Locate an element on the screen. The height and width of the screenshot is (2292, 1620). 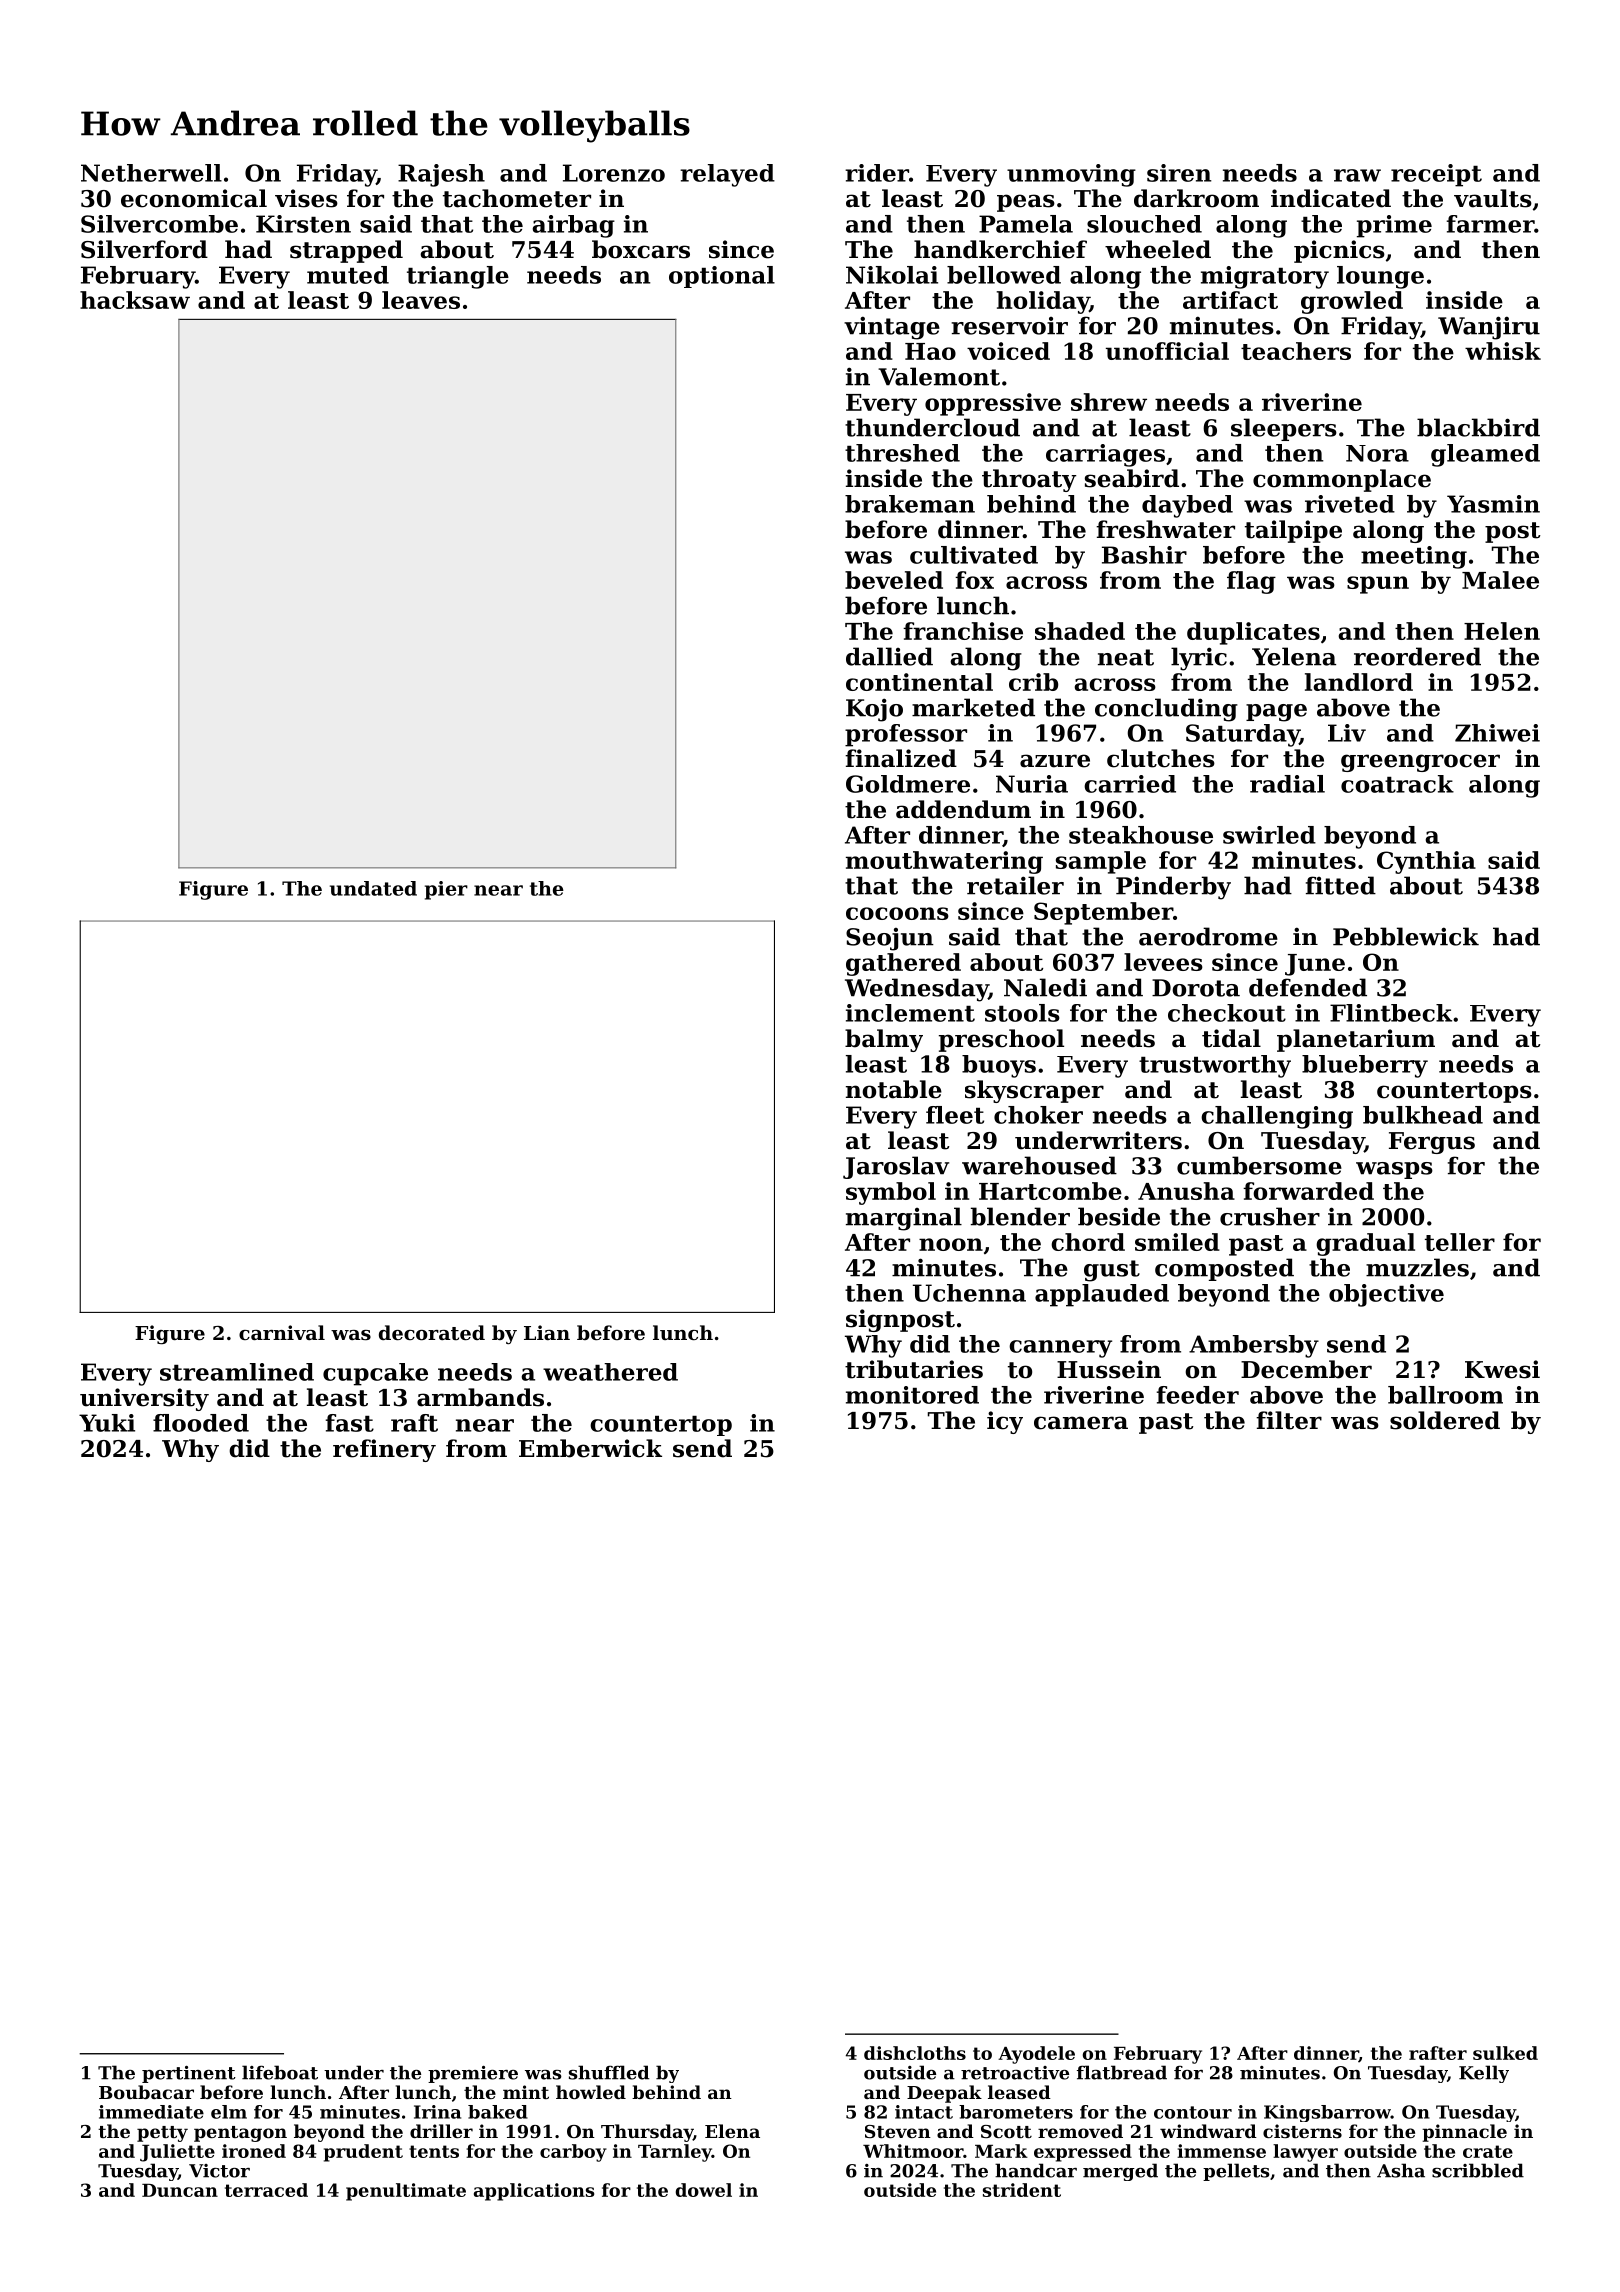
Lorenzo is located at coordinates (614, 173).
